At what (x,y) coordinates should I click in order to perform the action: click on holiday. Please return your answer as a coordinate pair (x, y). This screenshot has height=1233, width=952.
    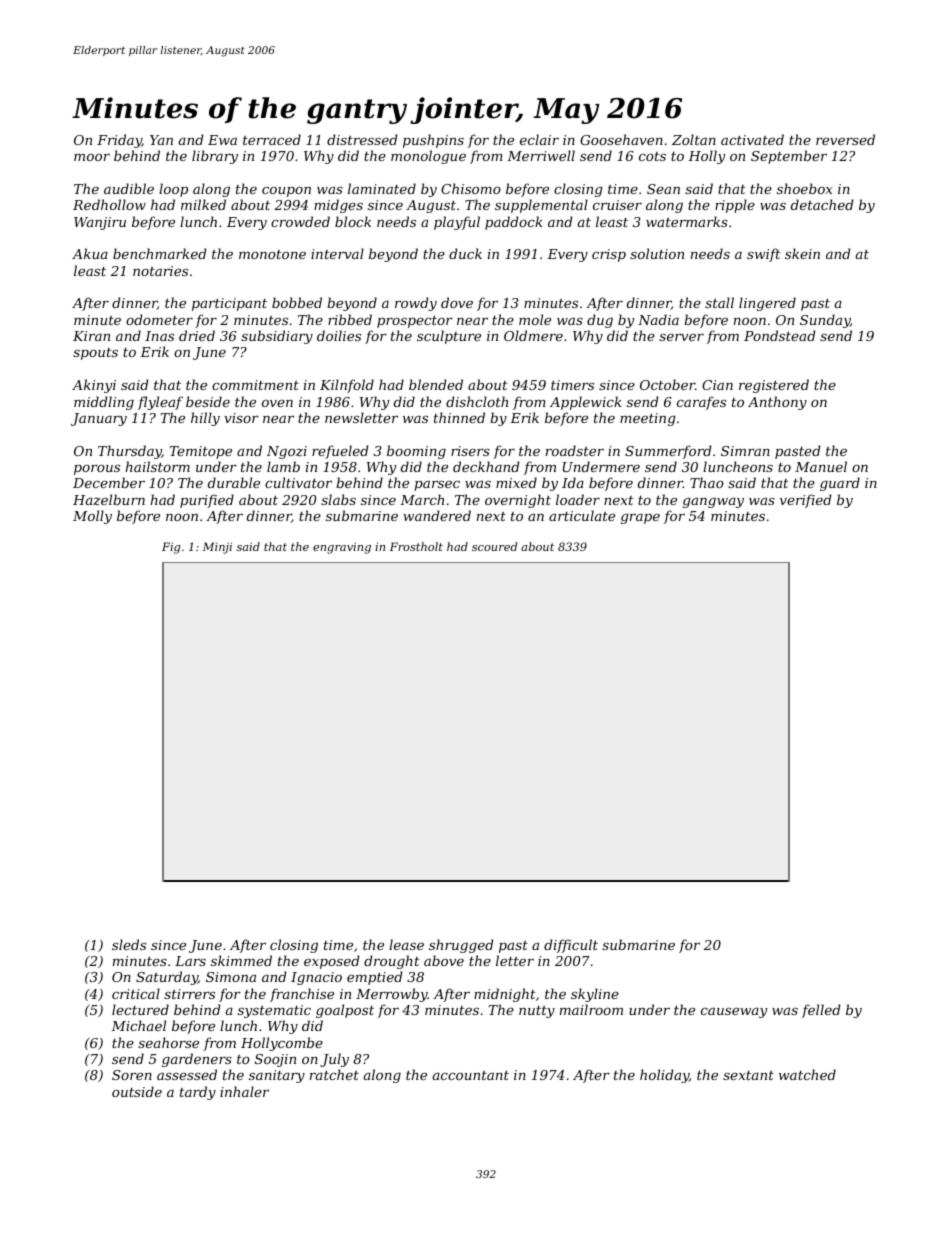
    Looking at the image, I should click on (664, 1076).
